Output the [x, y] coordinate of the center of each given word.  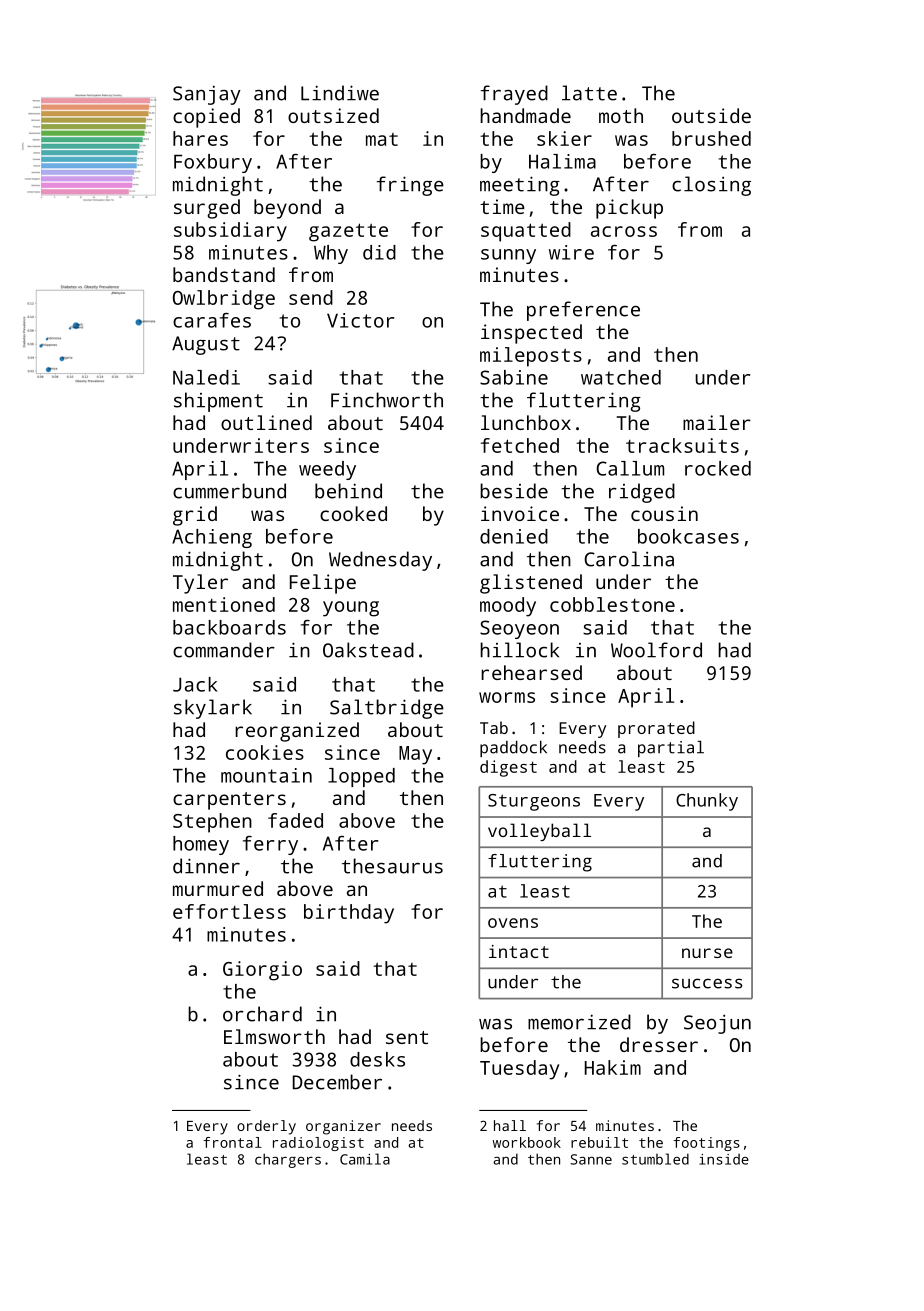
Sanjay [207, 95]
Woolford [656, 650]
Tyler [200, 584]
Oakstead [368, 650]
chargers [288, 1160]
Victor [361, 320]
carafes [212, 320]
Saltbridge [387, 709]
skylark [213, 709]
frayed [514, 95]
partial [671, 749]
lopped [361, 777]
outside [711, 115]
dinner [206, 866]
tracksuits [682, 445]
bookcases [688, 536]
